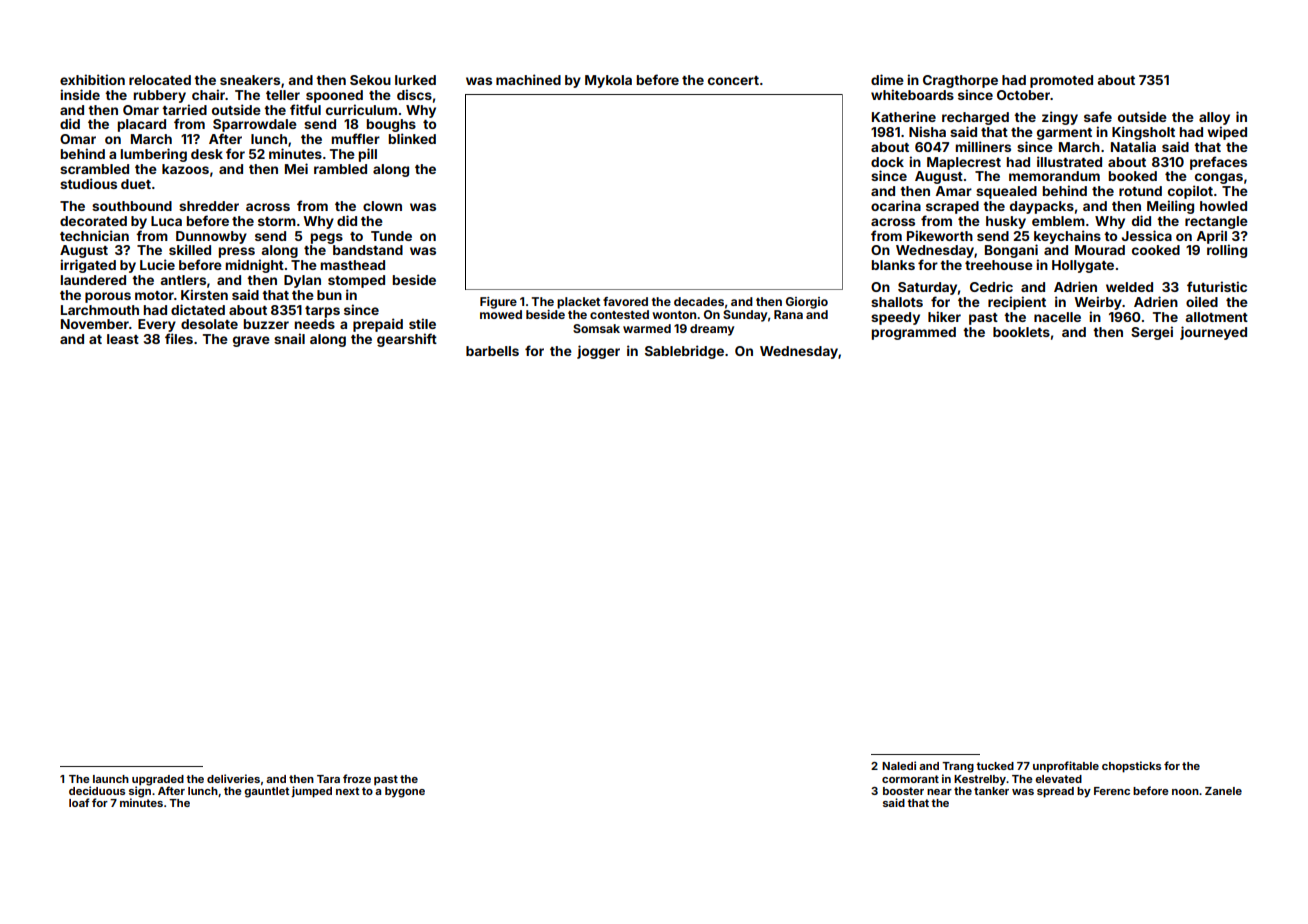  Describe the element at coordinates (1021, 332) in the image. I see `booklets` at that location.
